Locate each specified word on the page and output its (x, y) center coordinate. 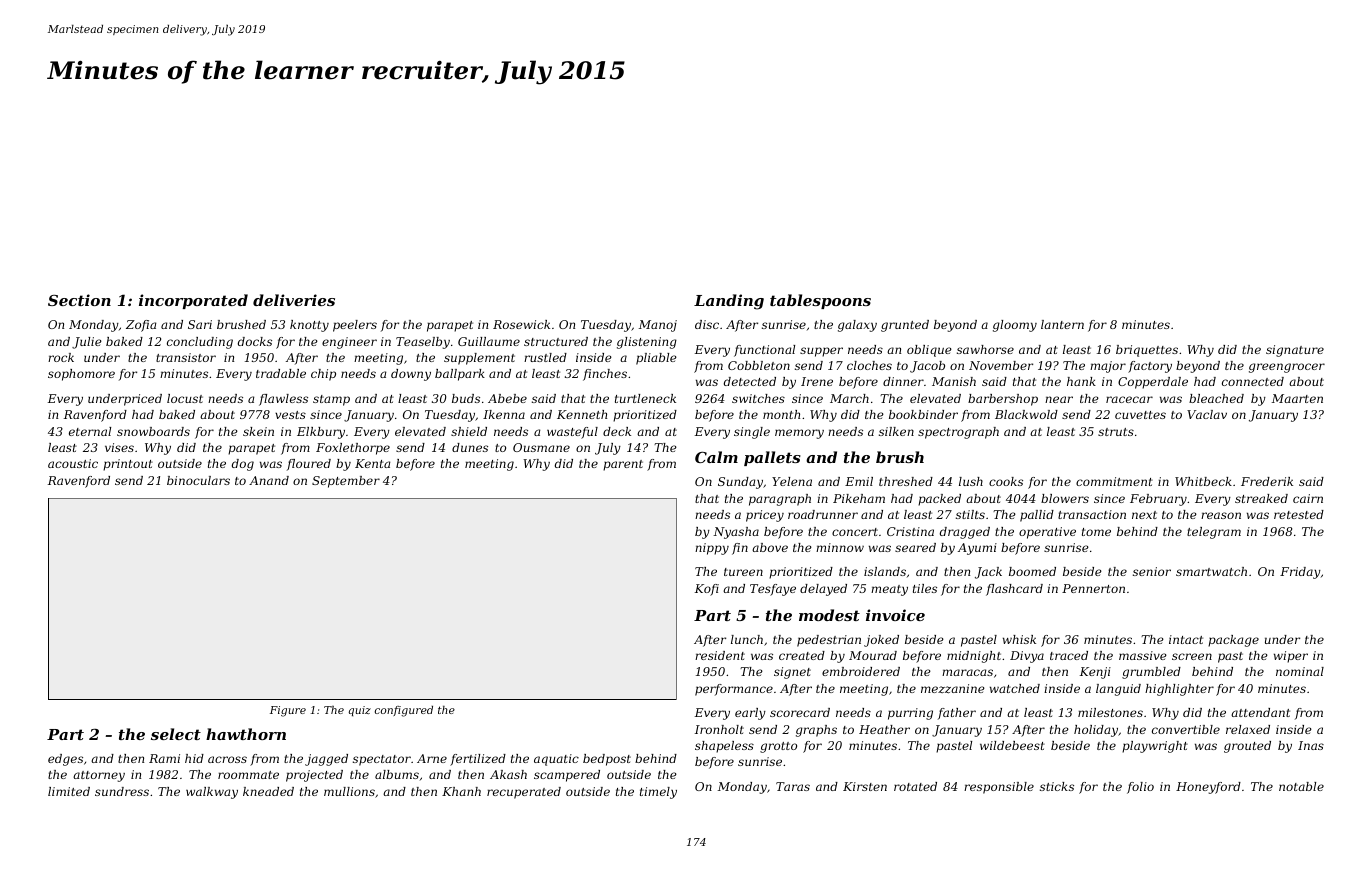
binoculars (198, 480)
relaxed (1248, 729)
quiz (360, 711)
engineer (349, 343)
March (849, 398)
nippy (712, 549)
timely (658, 793)
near (1059, 399)
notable (1301, 786)
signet (792, 673)
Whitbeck (1203, 481)
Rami (164, 758)
